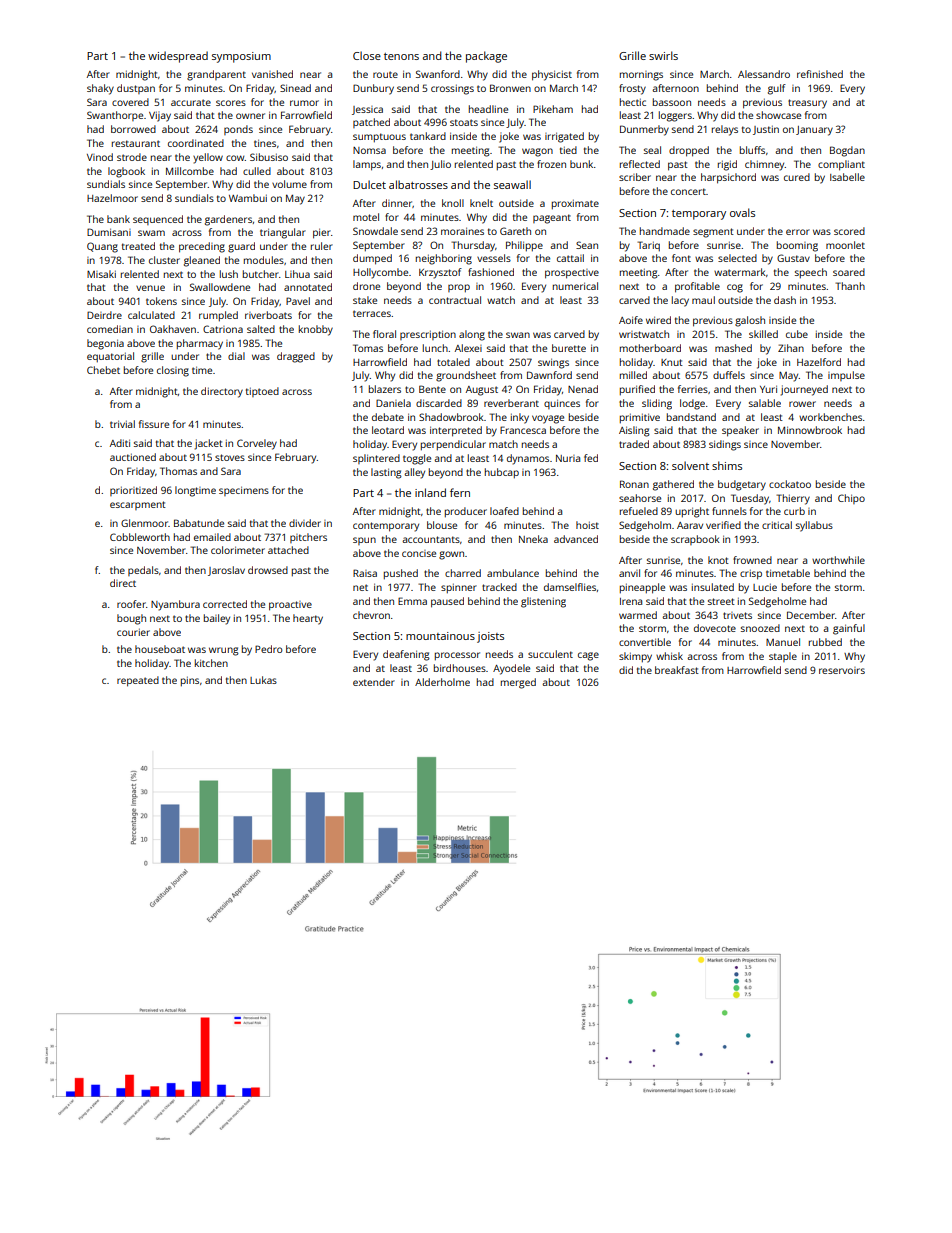 The height and width of the screenshot is (1233, 952). What do you see at coordinates (269, 649) in the screenshot?
I see `Pedro` at bounding box center [269, 649].
